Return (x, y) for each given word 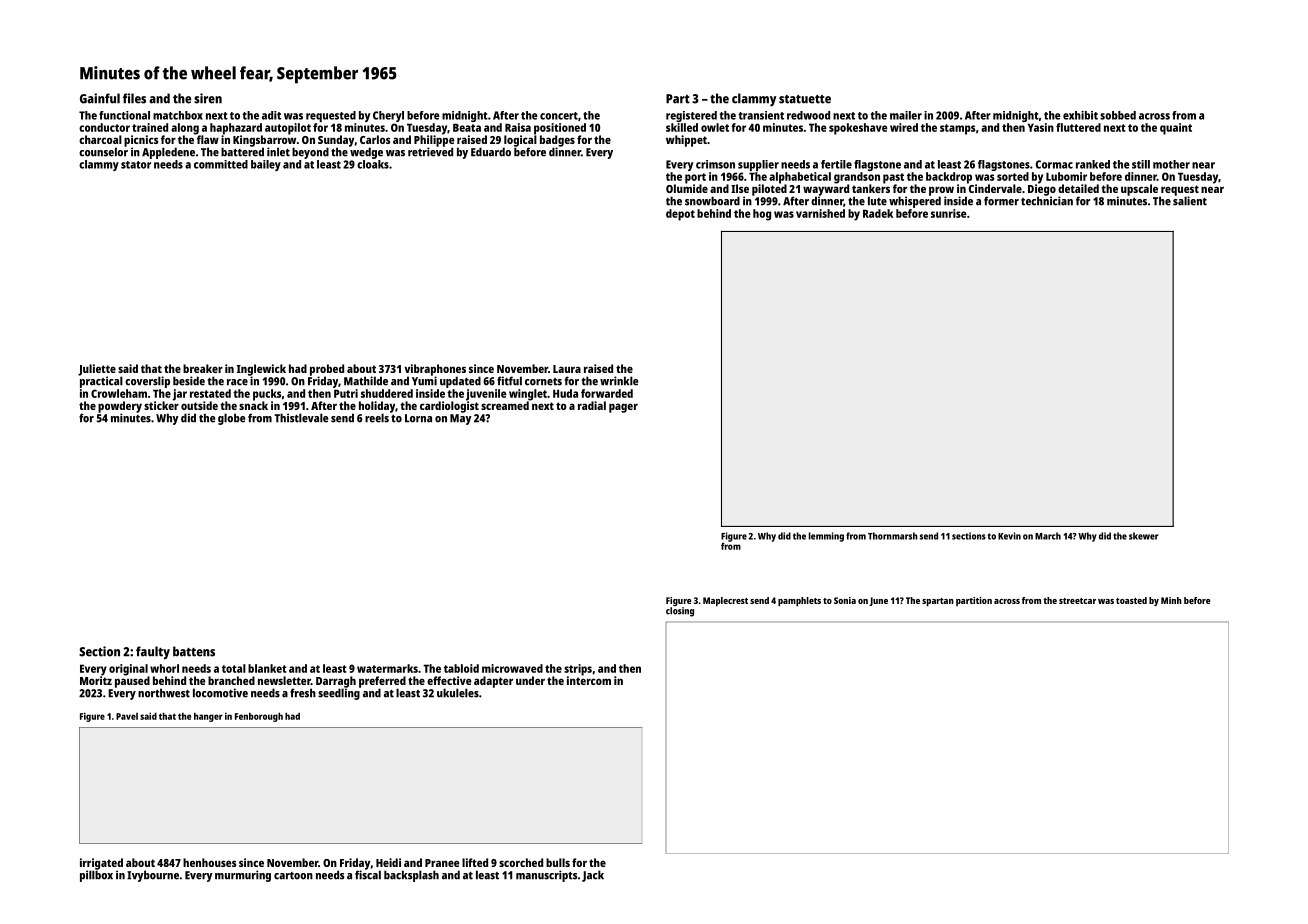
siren (208, 98)
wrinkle (619, 381)
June (878, 601)
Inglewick (261, 370)
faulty (153, 653)
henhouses (209, 862)
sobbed (1118, 115)
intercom (589, 680)
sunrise (949, 213)
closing (680, 612)
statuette (805, 99)
